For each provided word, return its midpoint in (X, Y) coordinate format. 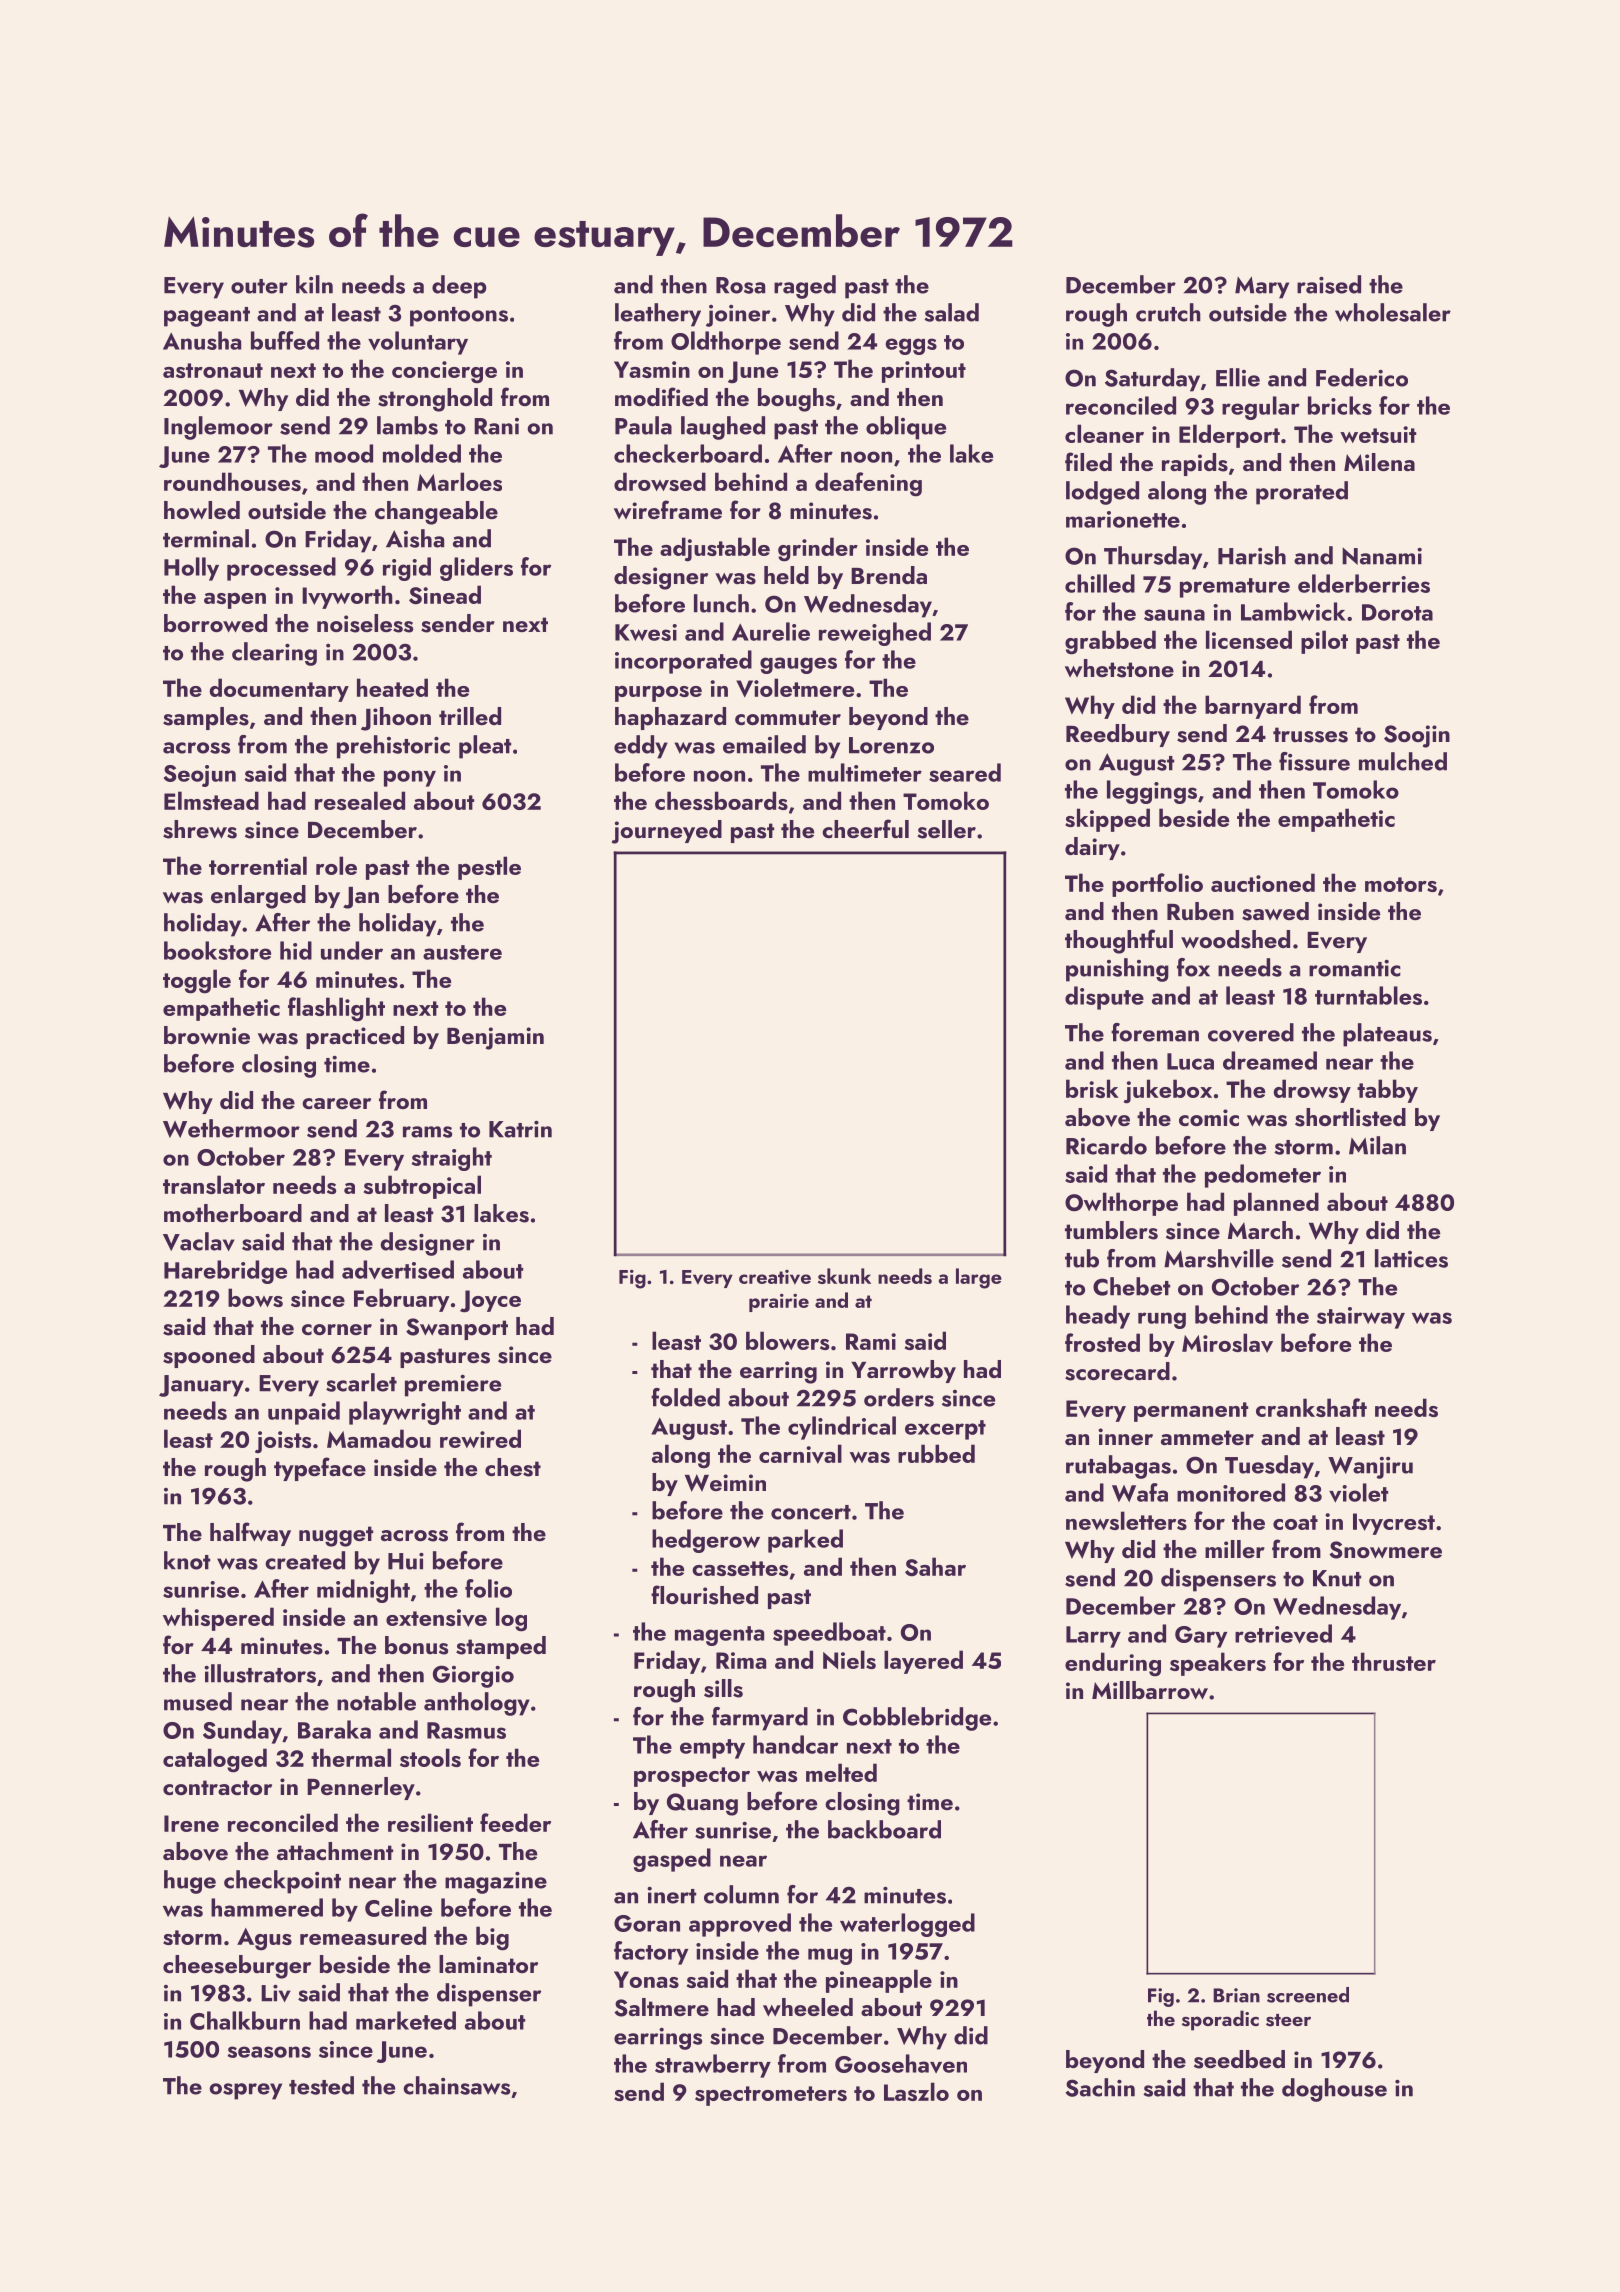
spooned (209, 1356)
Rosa (740, 285)
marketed (406, 2020)
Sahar (935, 1567)
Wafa (1140, 1492)
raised (1329, 284)
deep (459, 287)
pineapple (879, 1981)
